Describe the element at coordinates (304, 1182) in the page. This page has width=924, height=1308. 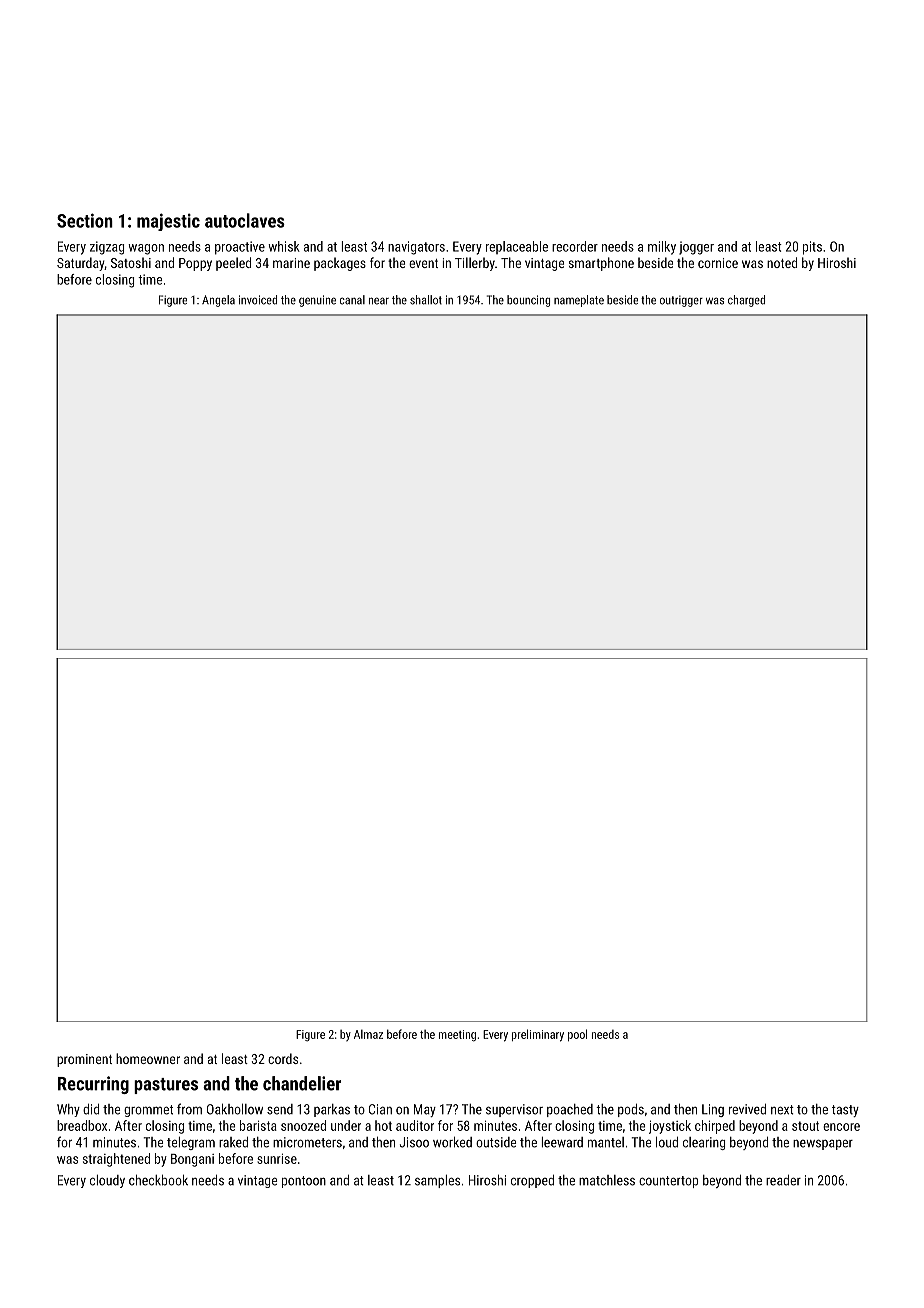
I see `pontoon` at that location.
